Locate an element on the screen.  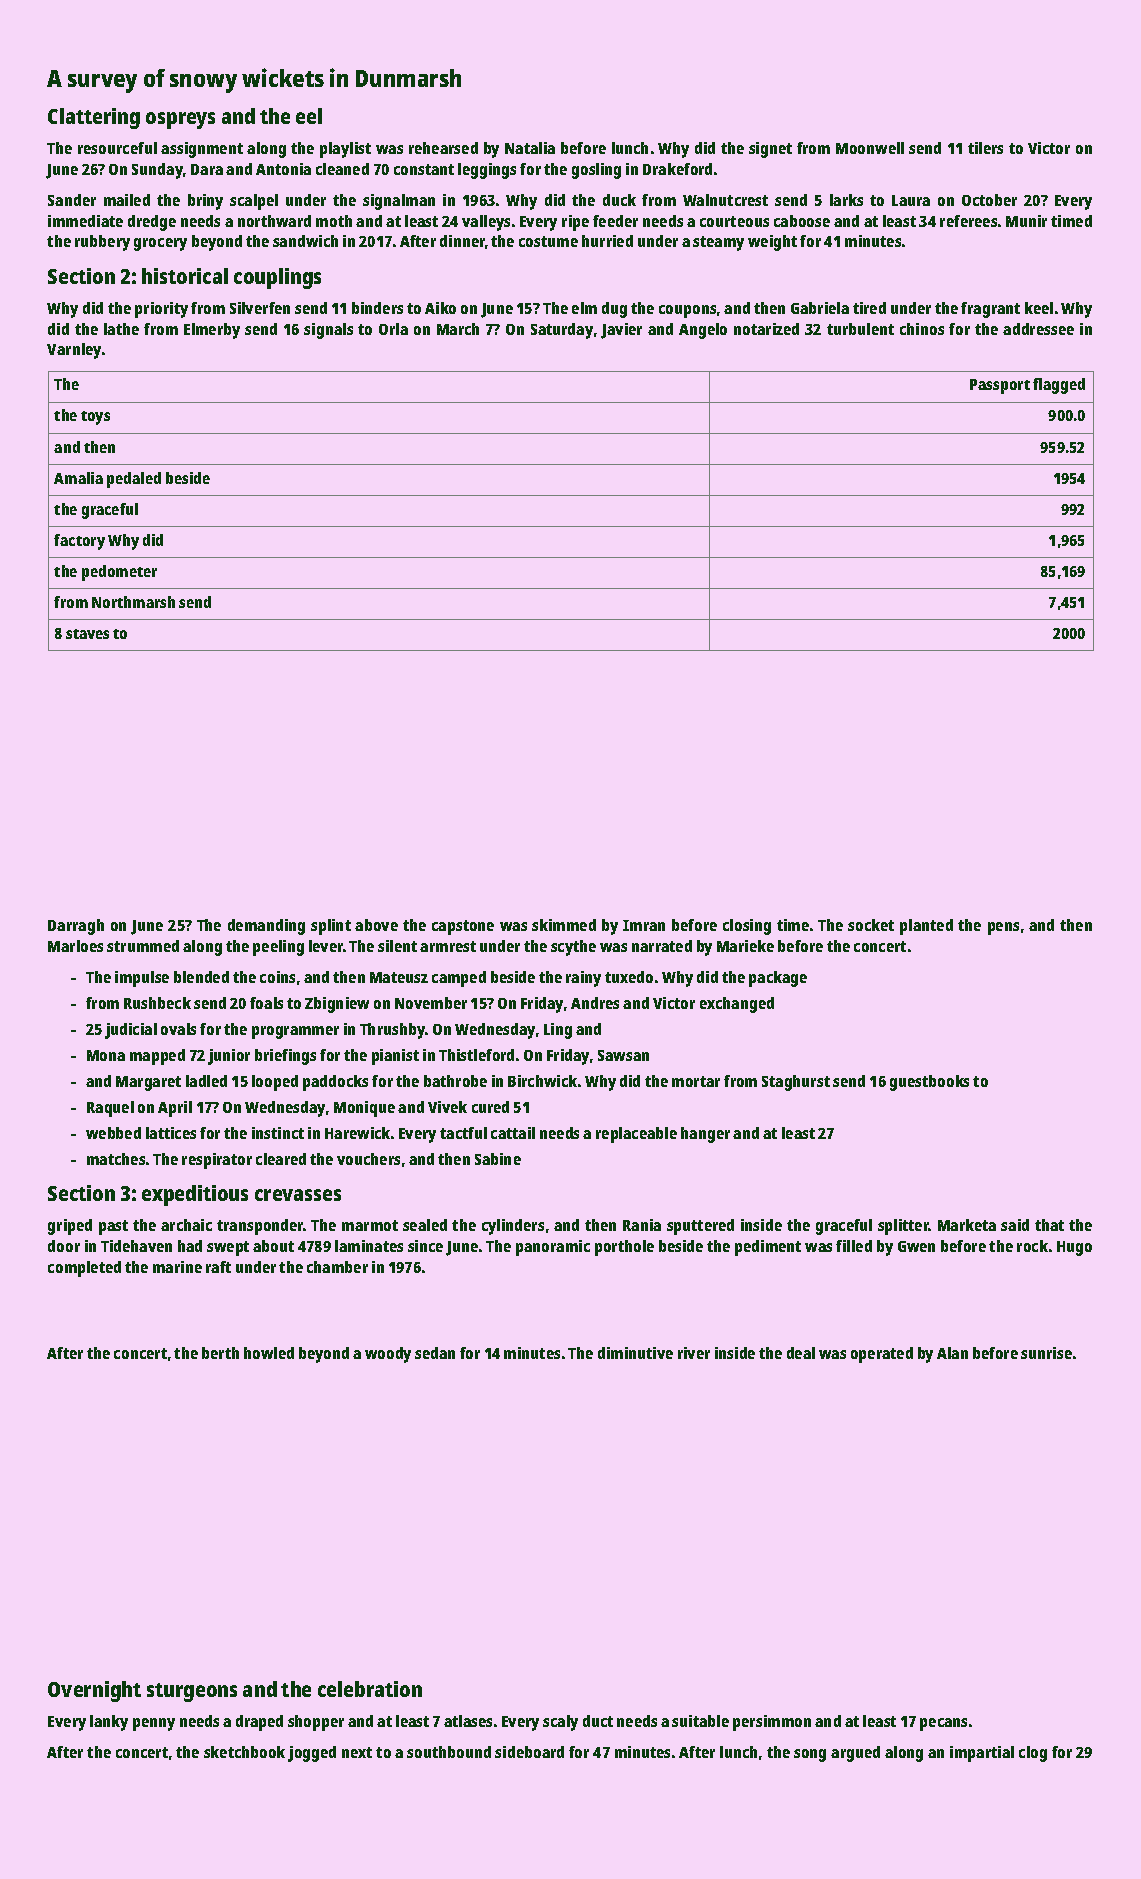
Imran is located at coordinates (644, 925).
